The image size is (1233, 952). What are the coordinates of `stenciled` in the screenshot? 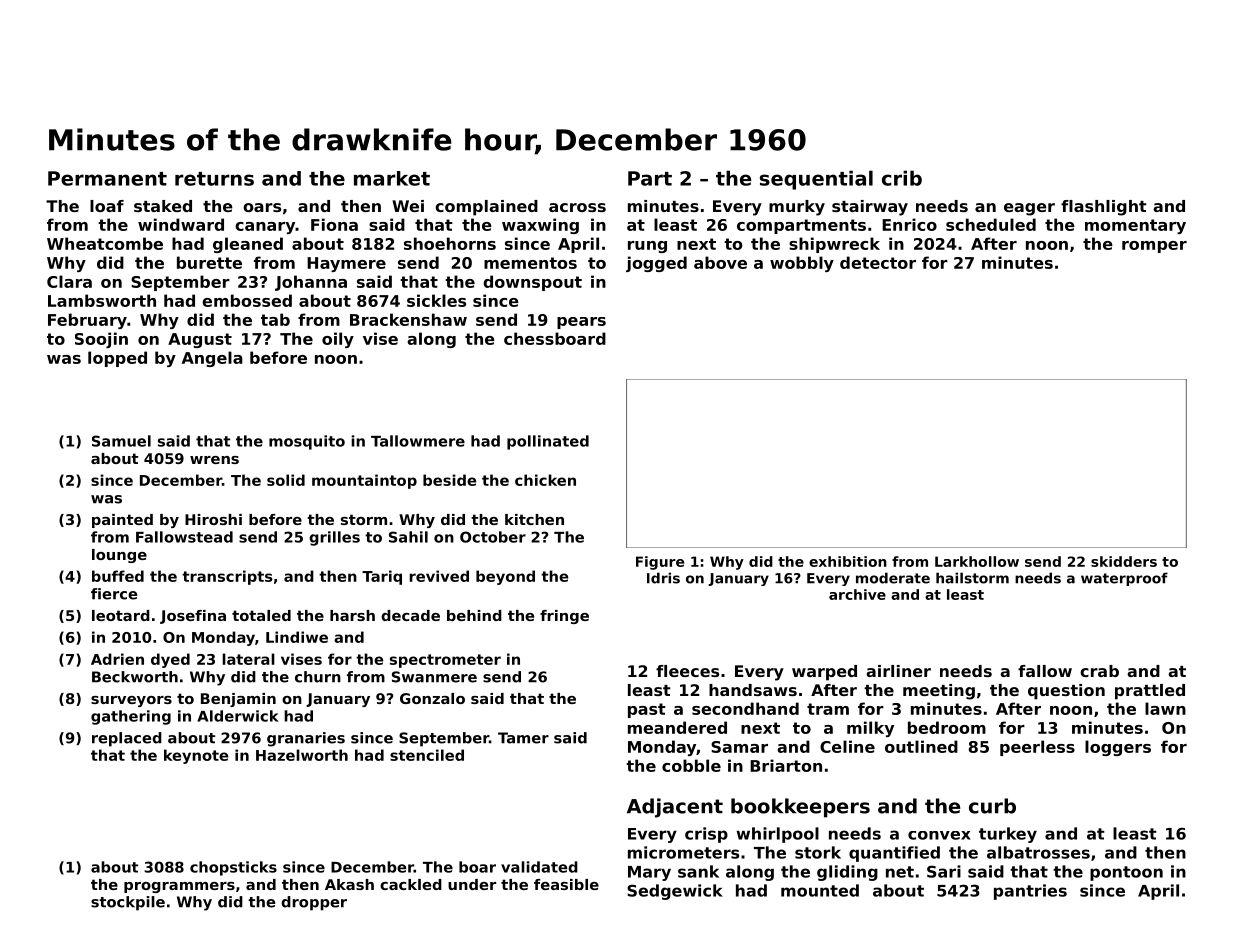 It's located at (427, 755).
